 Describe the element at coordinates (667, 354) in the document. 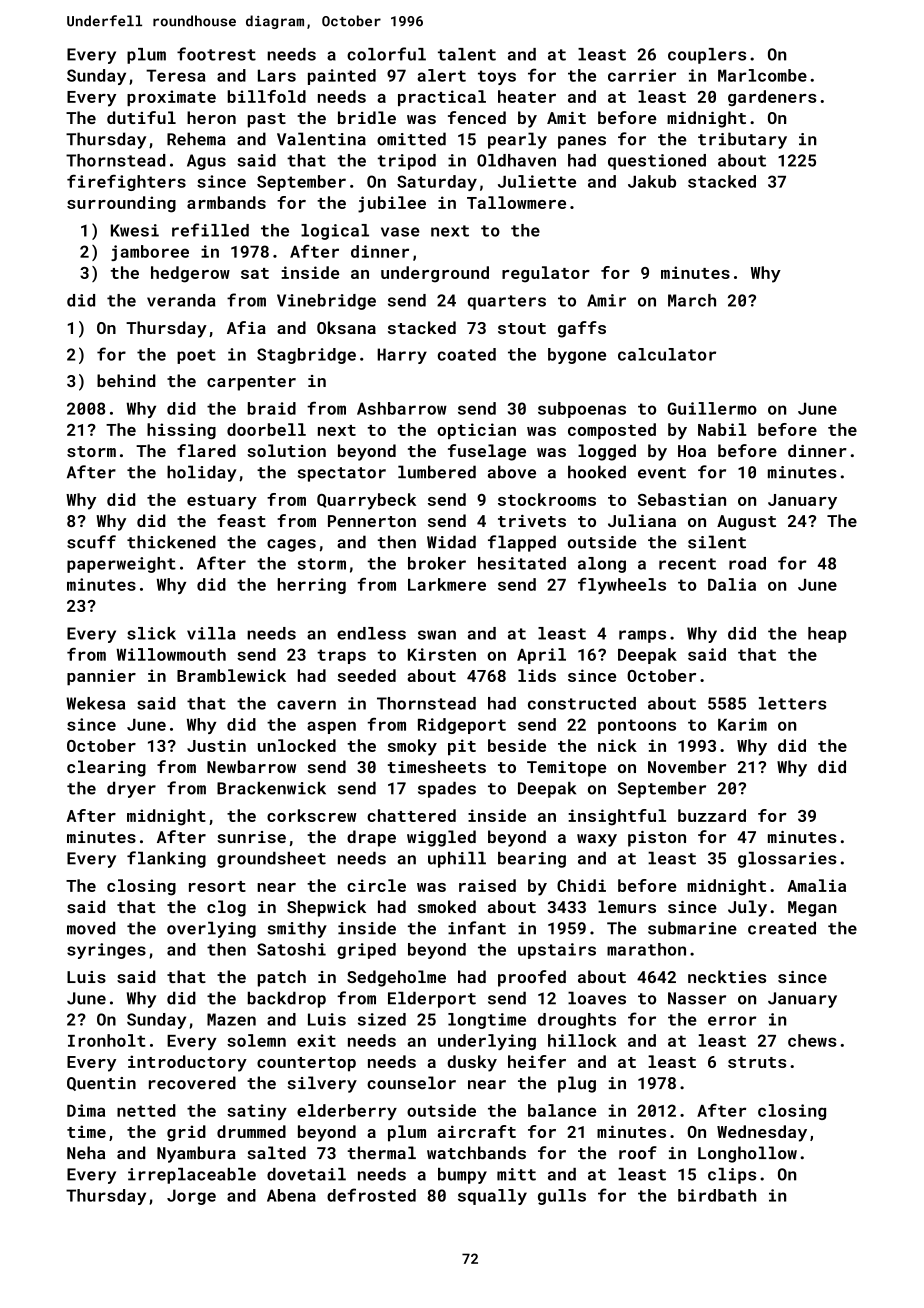

I see `calculator` at that location.
